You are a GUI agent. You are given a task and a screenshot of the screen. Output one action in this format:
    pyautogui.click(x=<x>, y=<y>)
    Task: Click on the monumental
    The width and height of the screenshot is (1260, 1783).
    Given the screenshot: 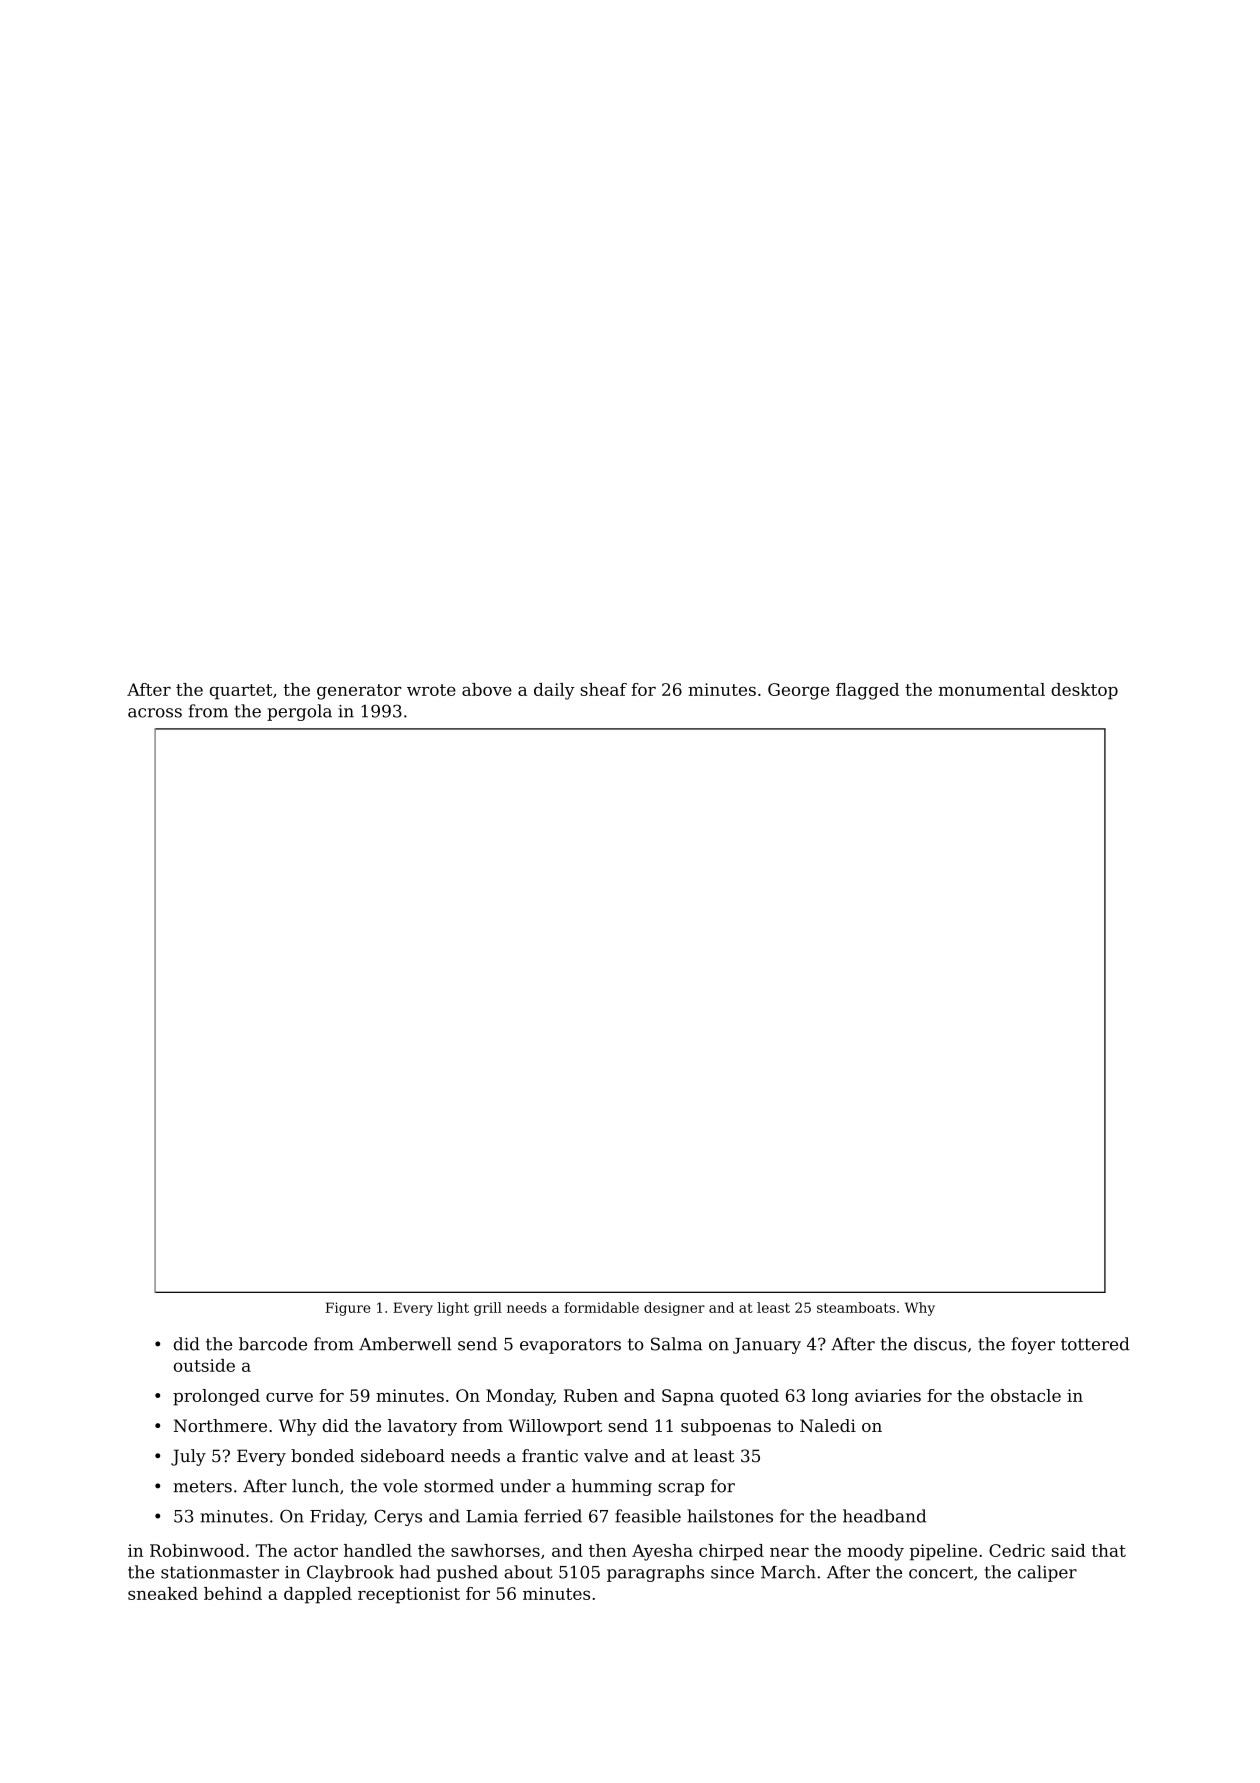 What is the action you would take?
    pyautogui.click(x=992, y=689)
